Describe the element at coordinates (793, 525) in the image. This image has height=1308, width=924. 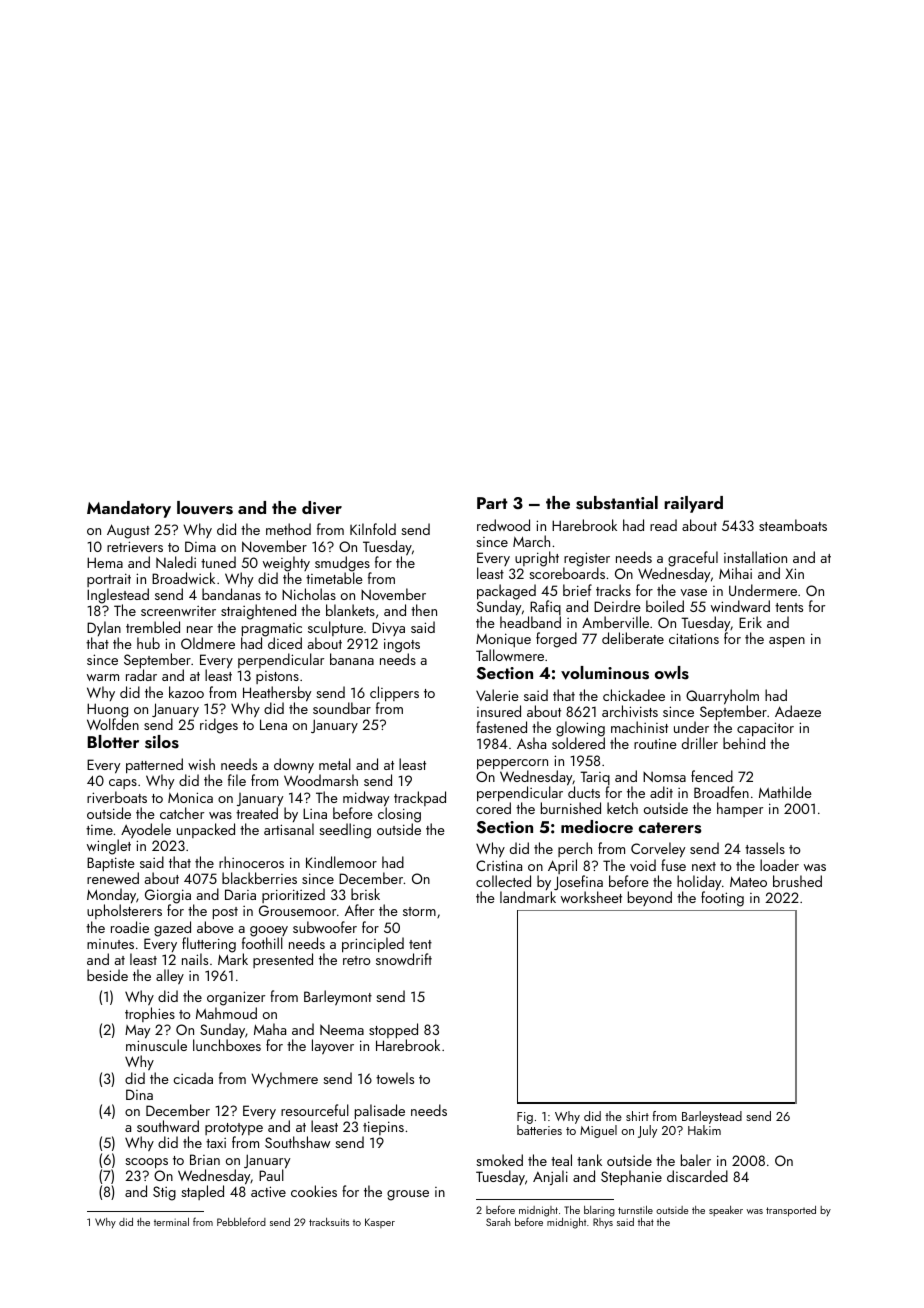
I see `steamboats` at that location.
